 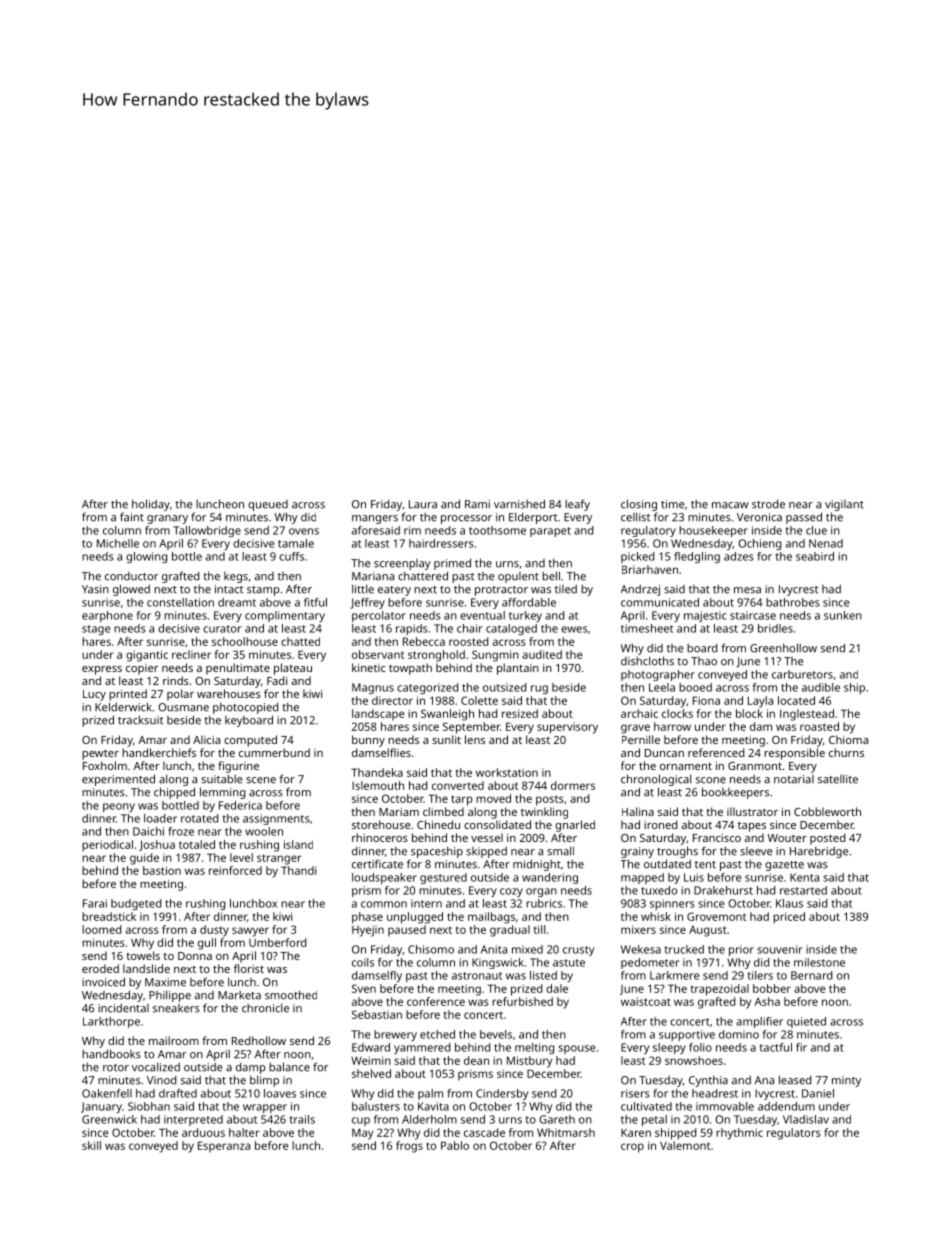 What do you see at coordinates (384, 904) in the page?
I see `common` at bounding box center [384, 904].
